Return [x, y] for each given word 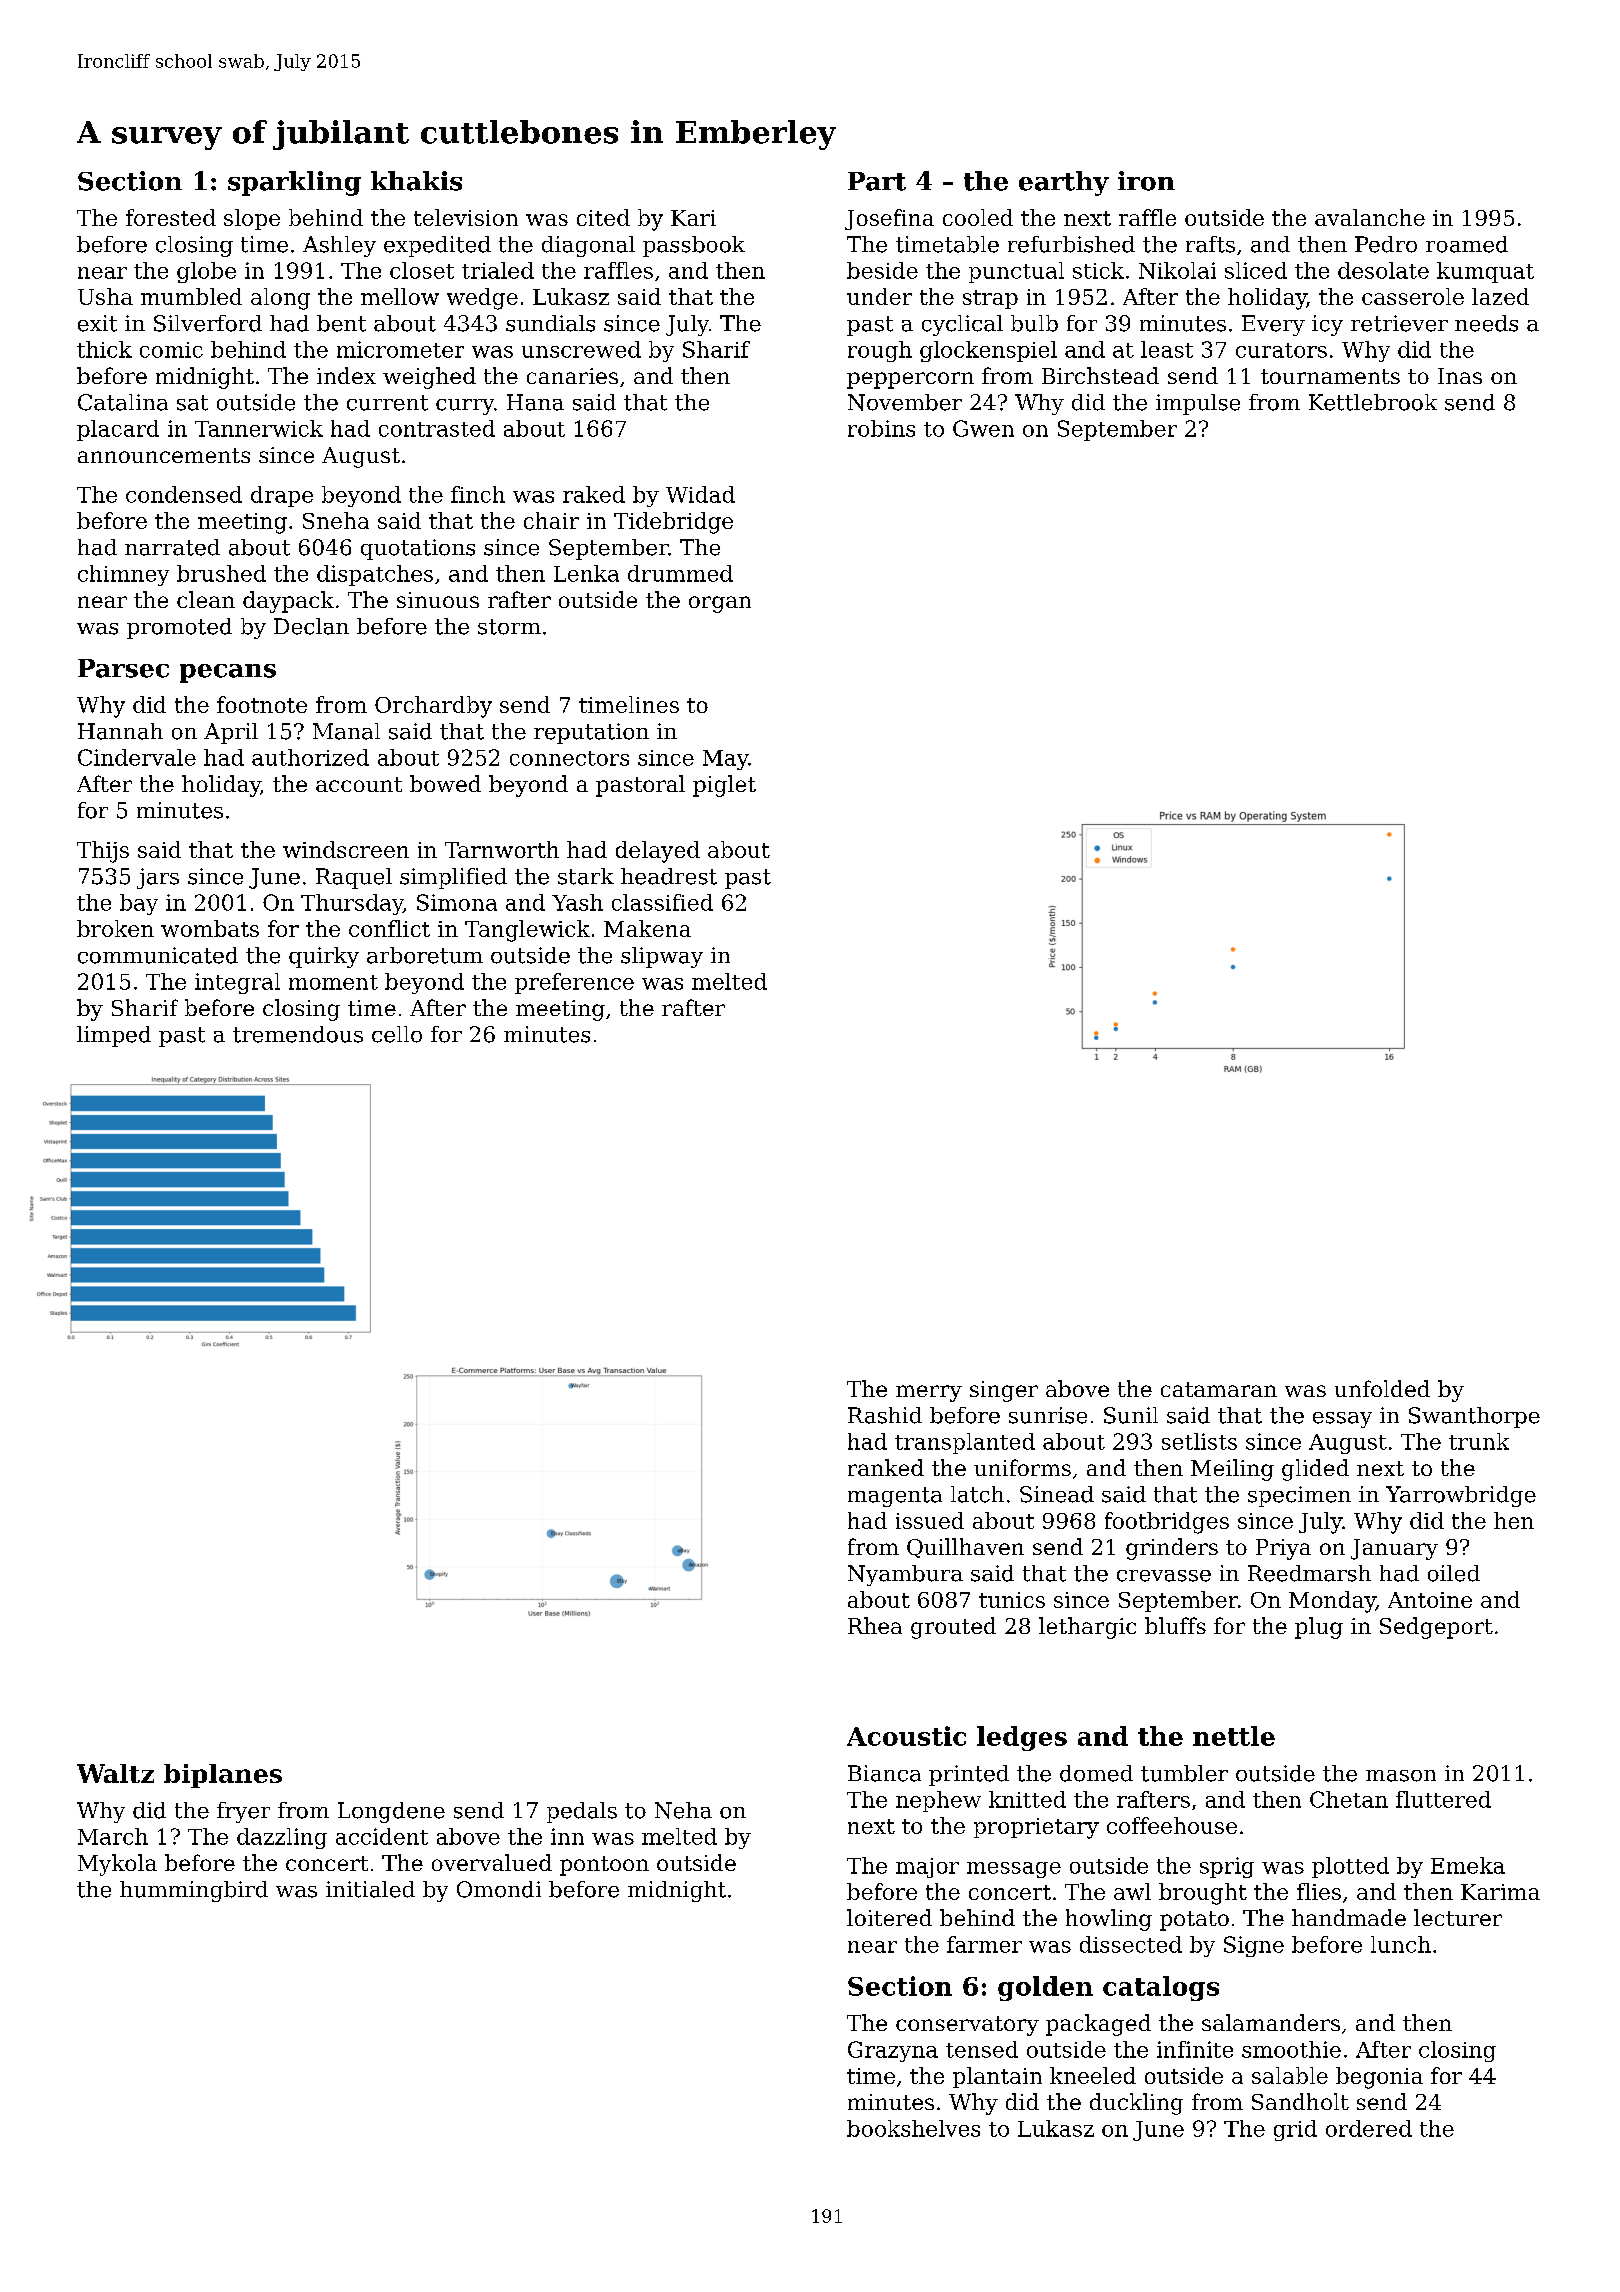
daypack [288, 602]
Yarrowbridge [1461, 1496]
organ [720, 604]
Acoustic [906, 1736]
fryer [243, 1812]
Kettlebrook [1373, 402]
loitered [889, 1917]
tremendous [298, 1034]
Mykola [117, 1865]
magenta [895, 1497]
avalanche [1370, 217]
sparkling [294, 183]
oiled [1454, 1573]
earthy [1064, 183]
